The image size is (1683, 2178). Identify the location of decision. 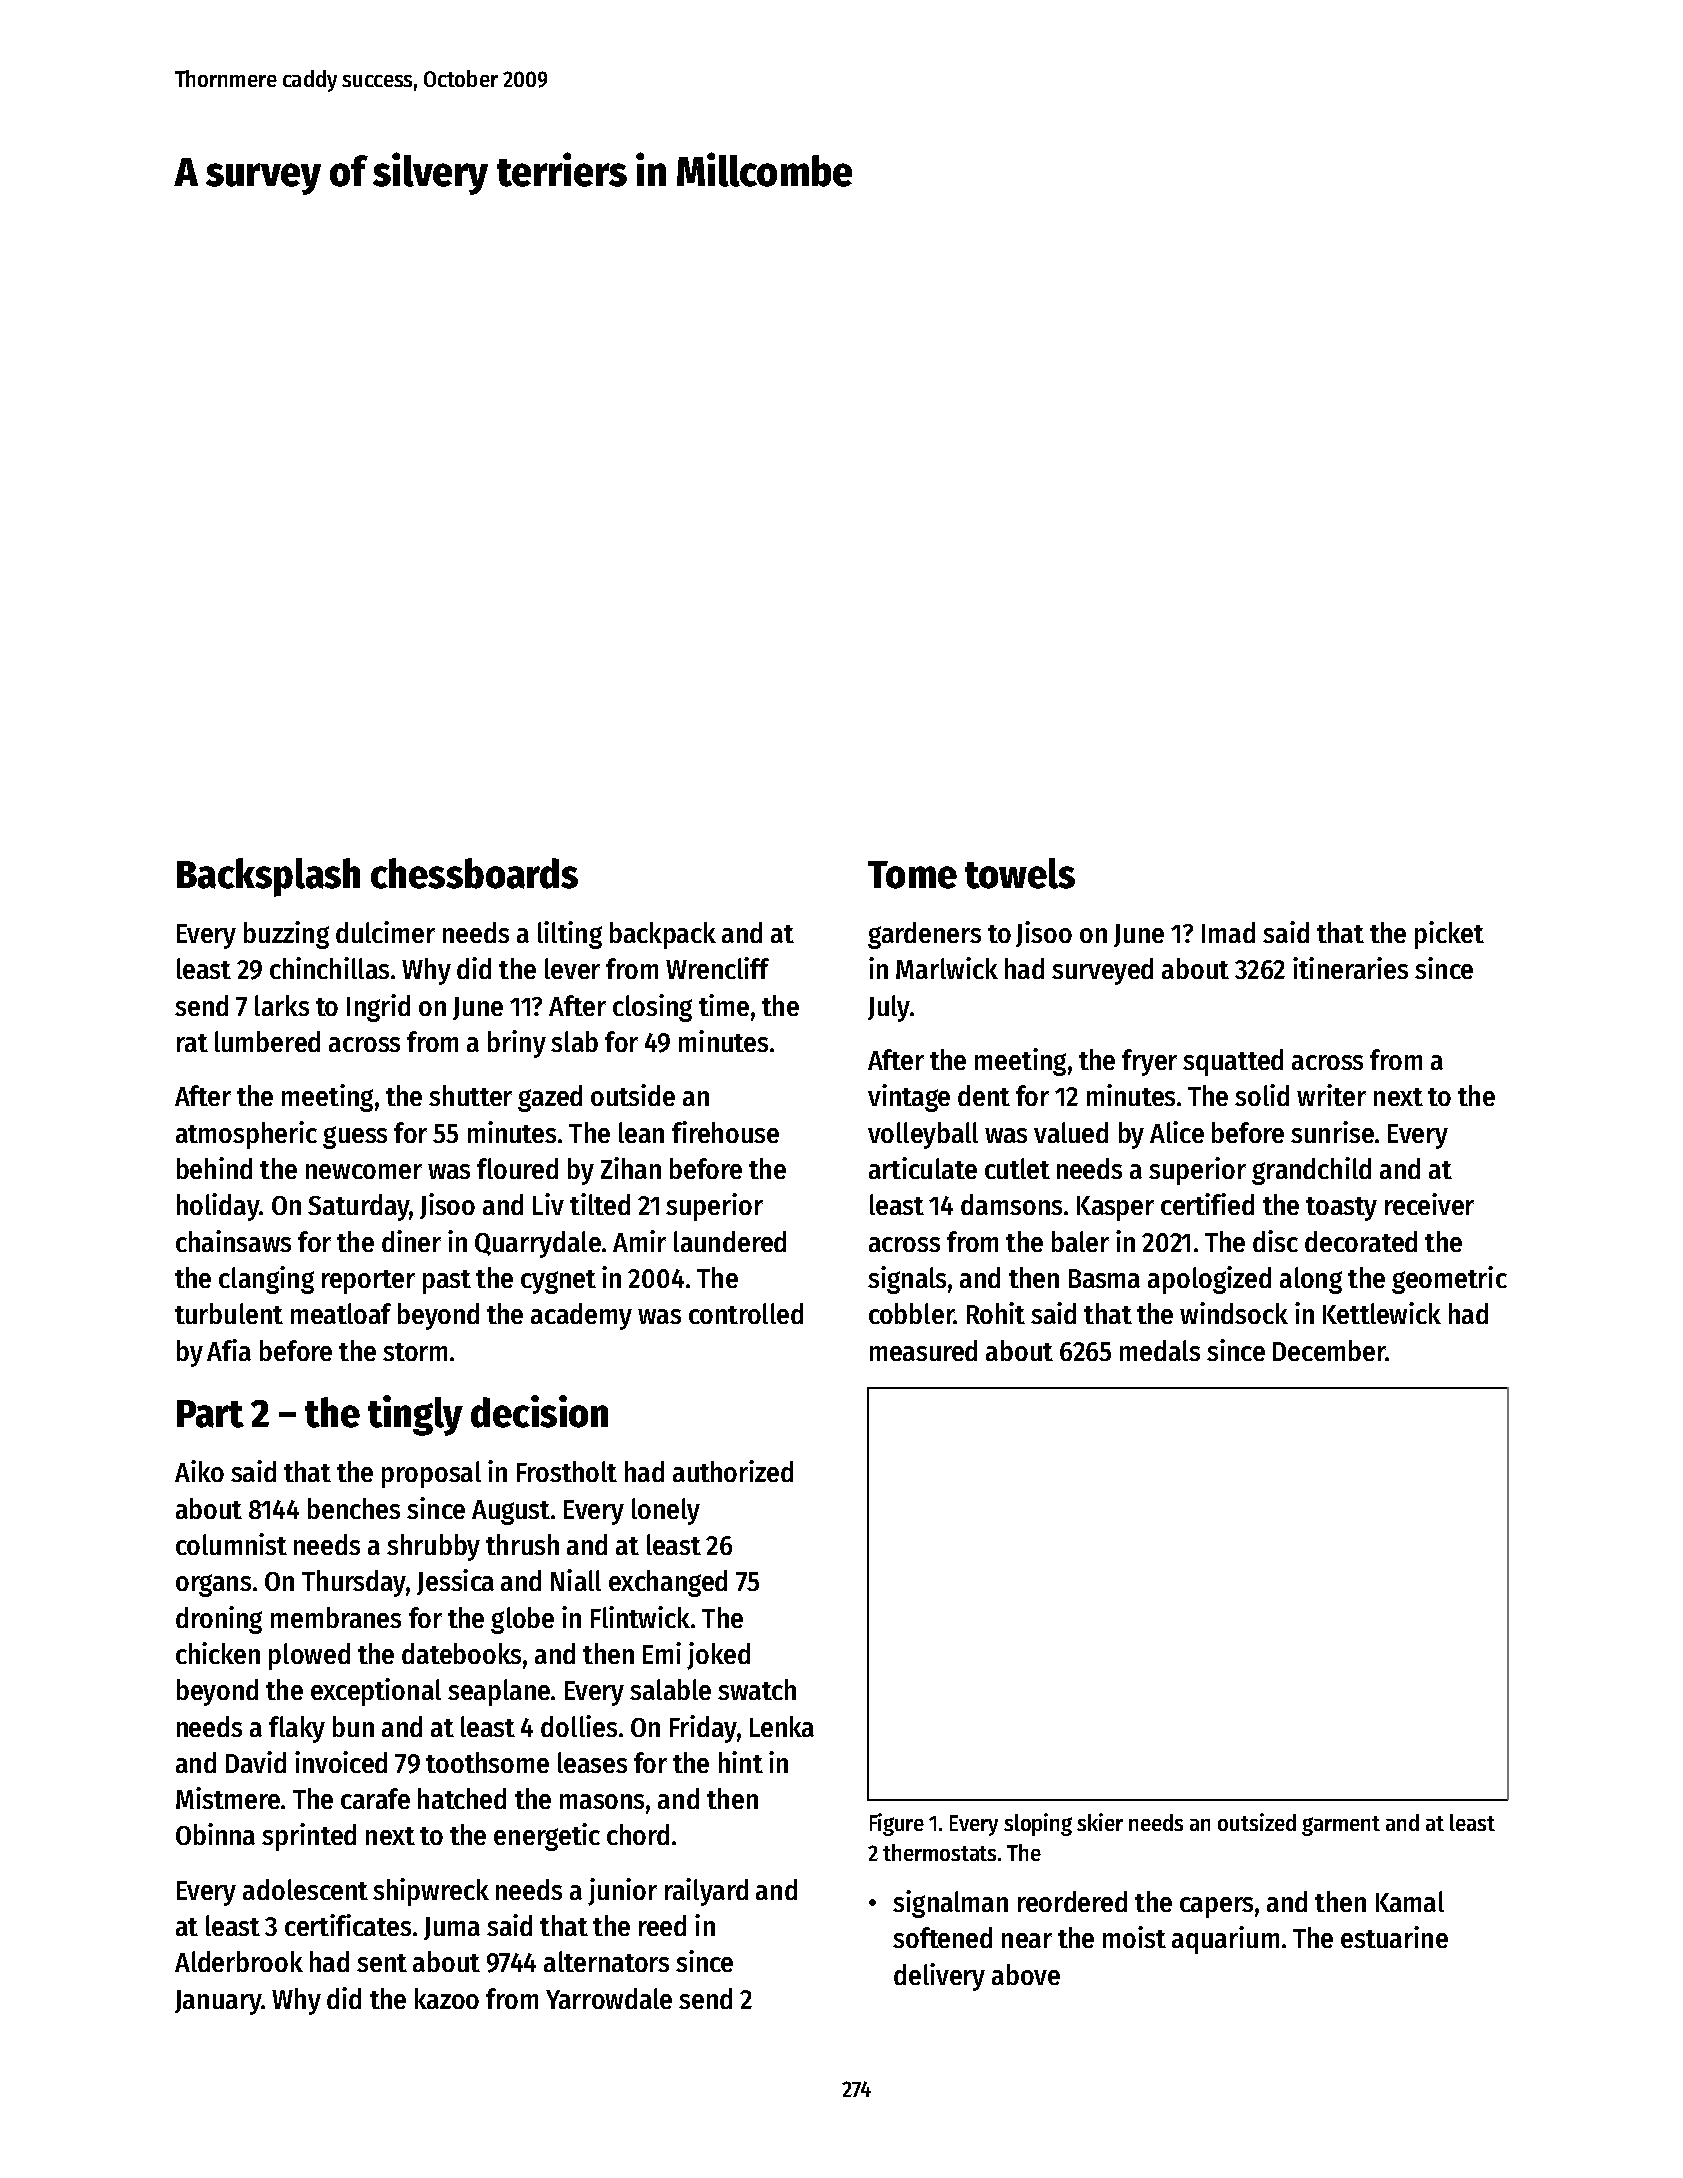
(539, 1411).
